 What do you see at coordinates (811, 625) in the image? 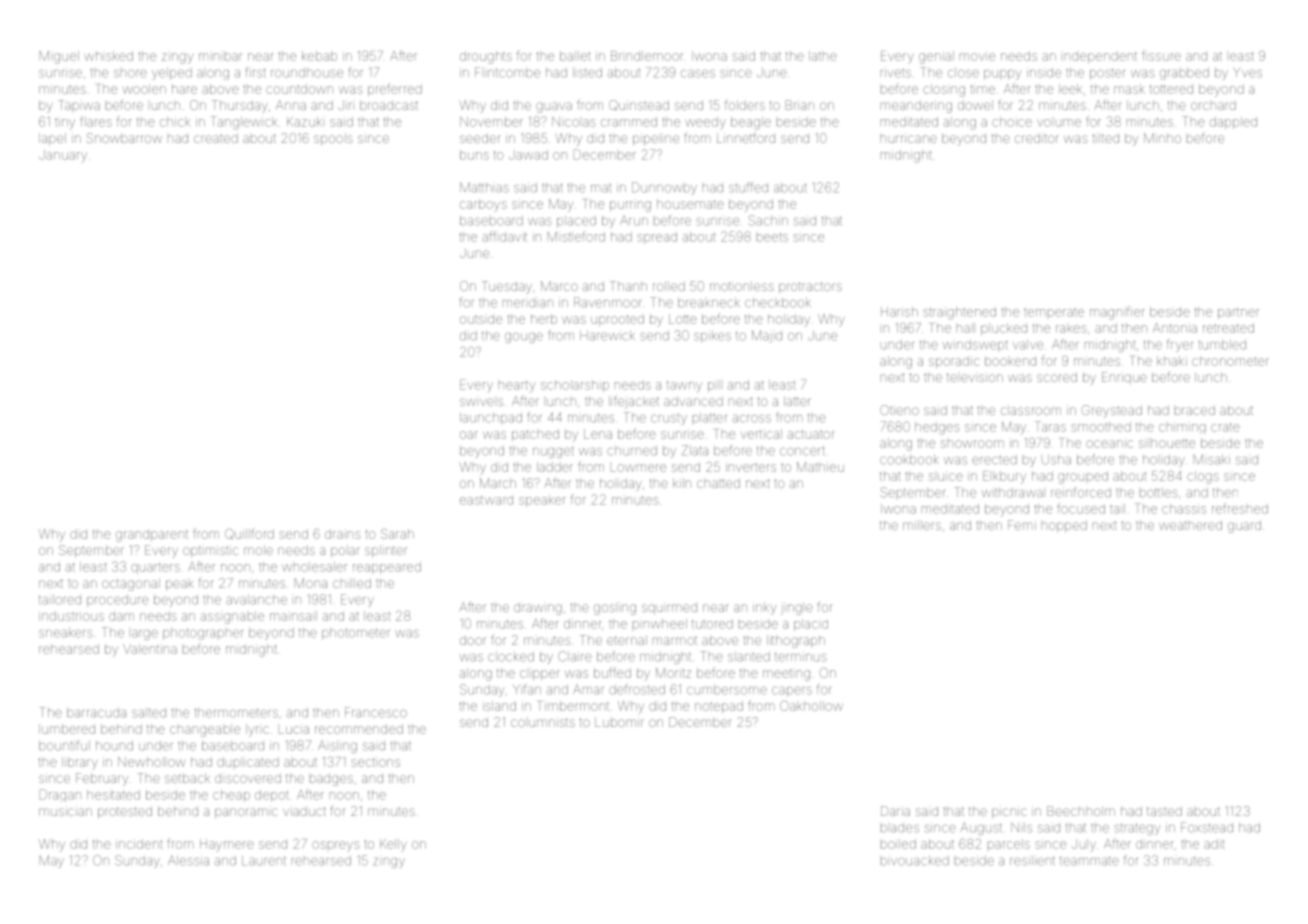
I see `placid` at bounding box center [811, 625].
